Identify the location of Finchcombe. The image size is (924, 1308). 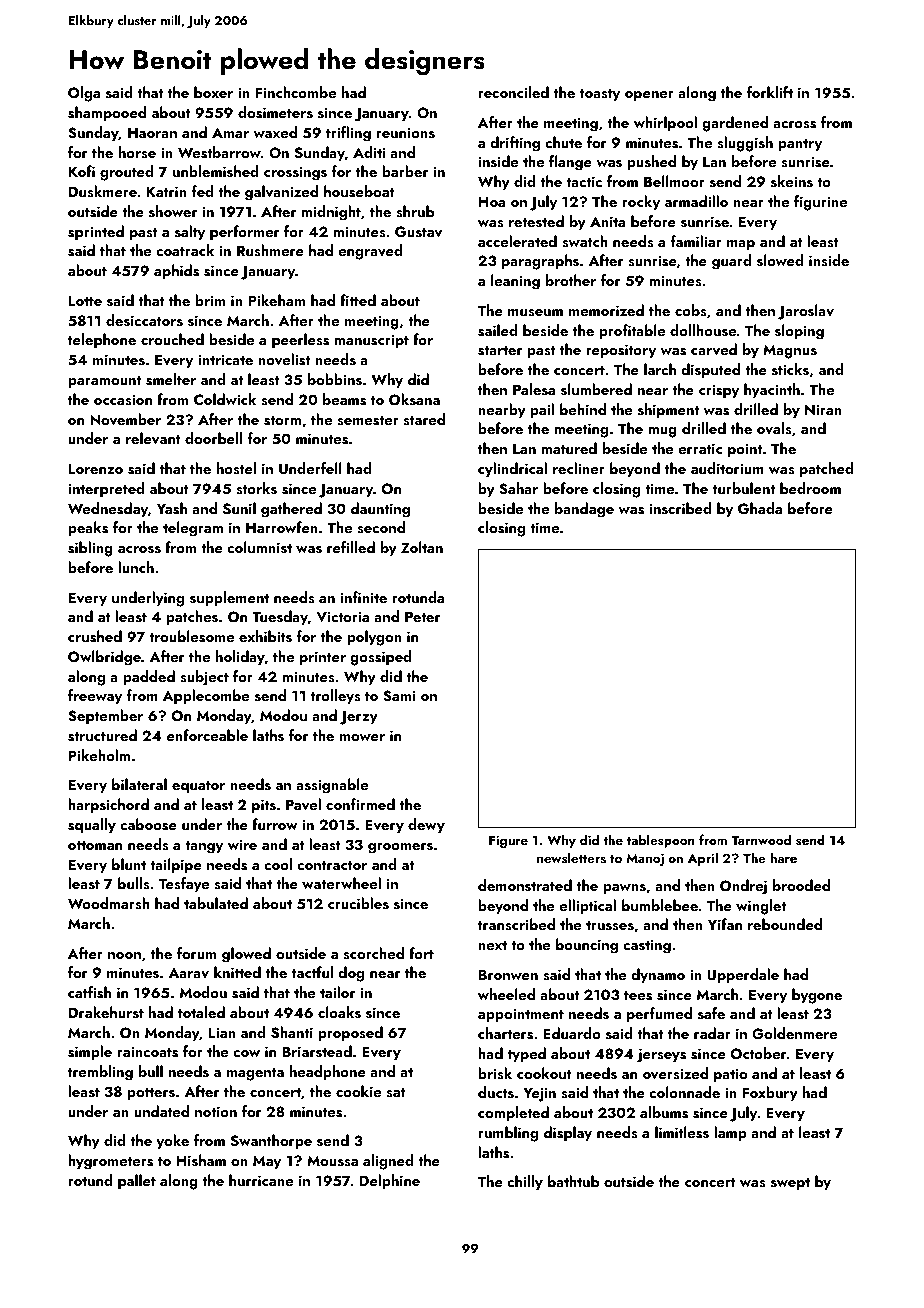
(296, 92).
